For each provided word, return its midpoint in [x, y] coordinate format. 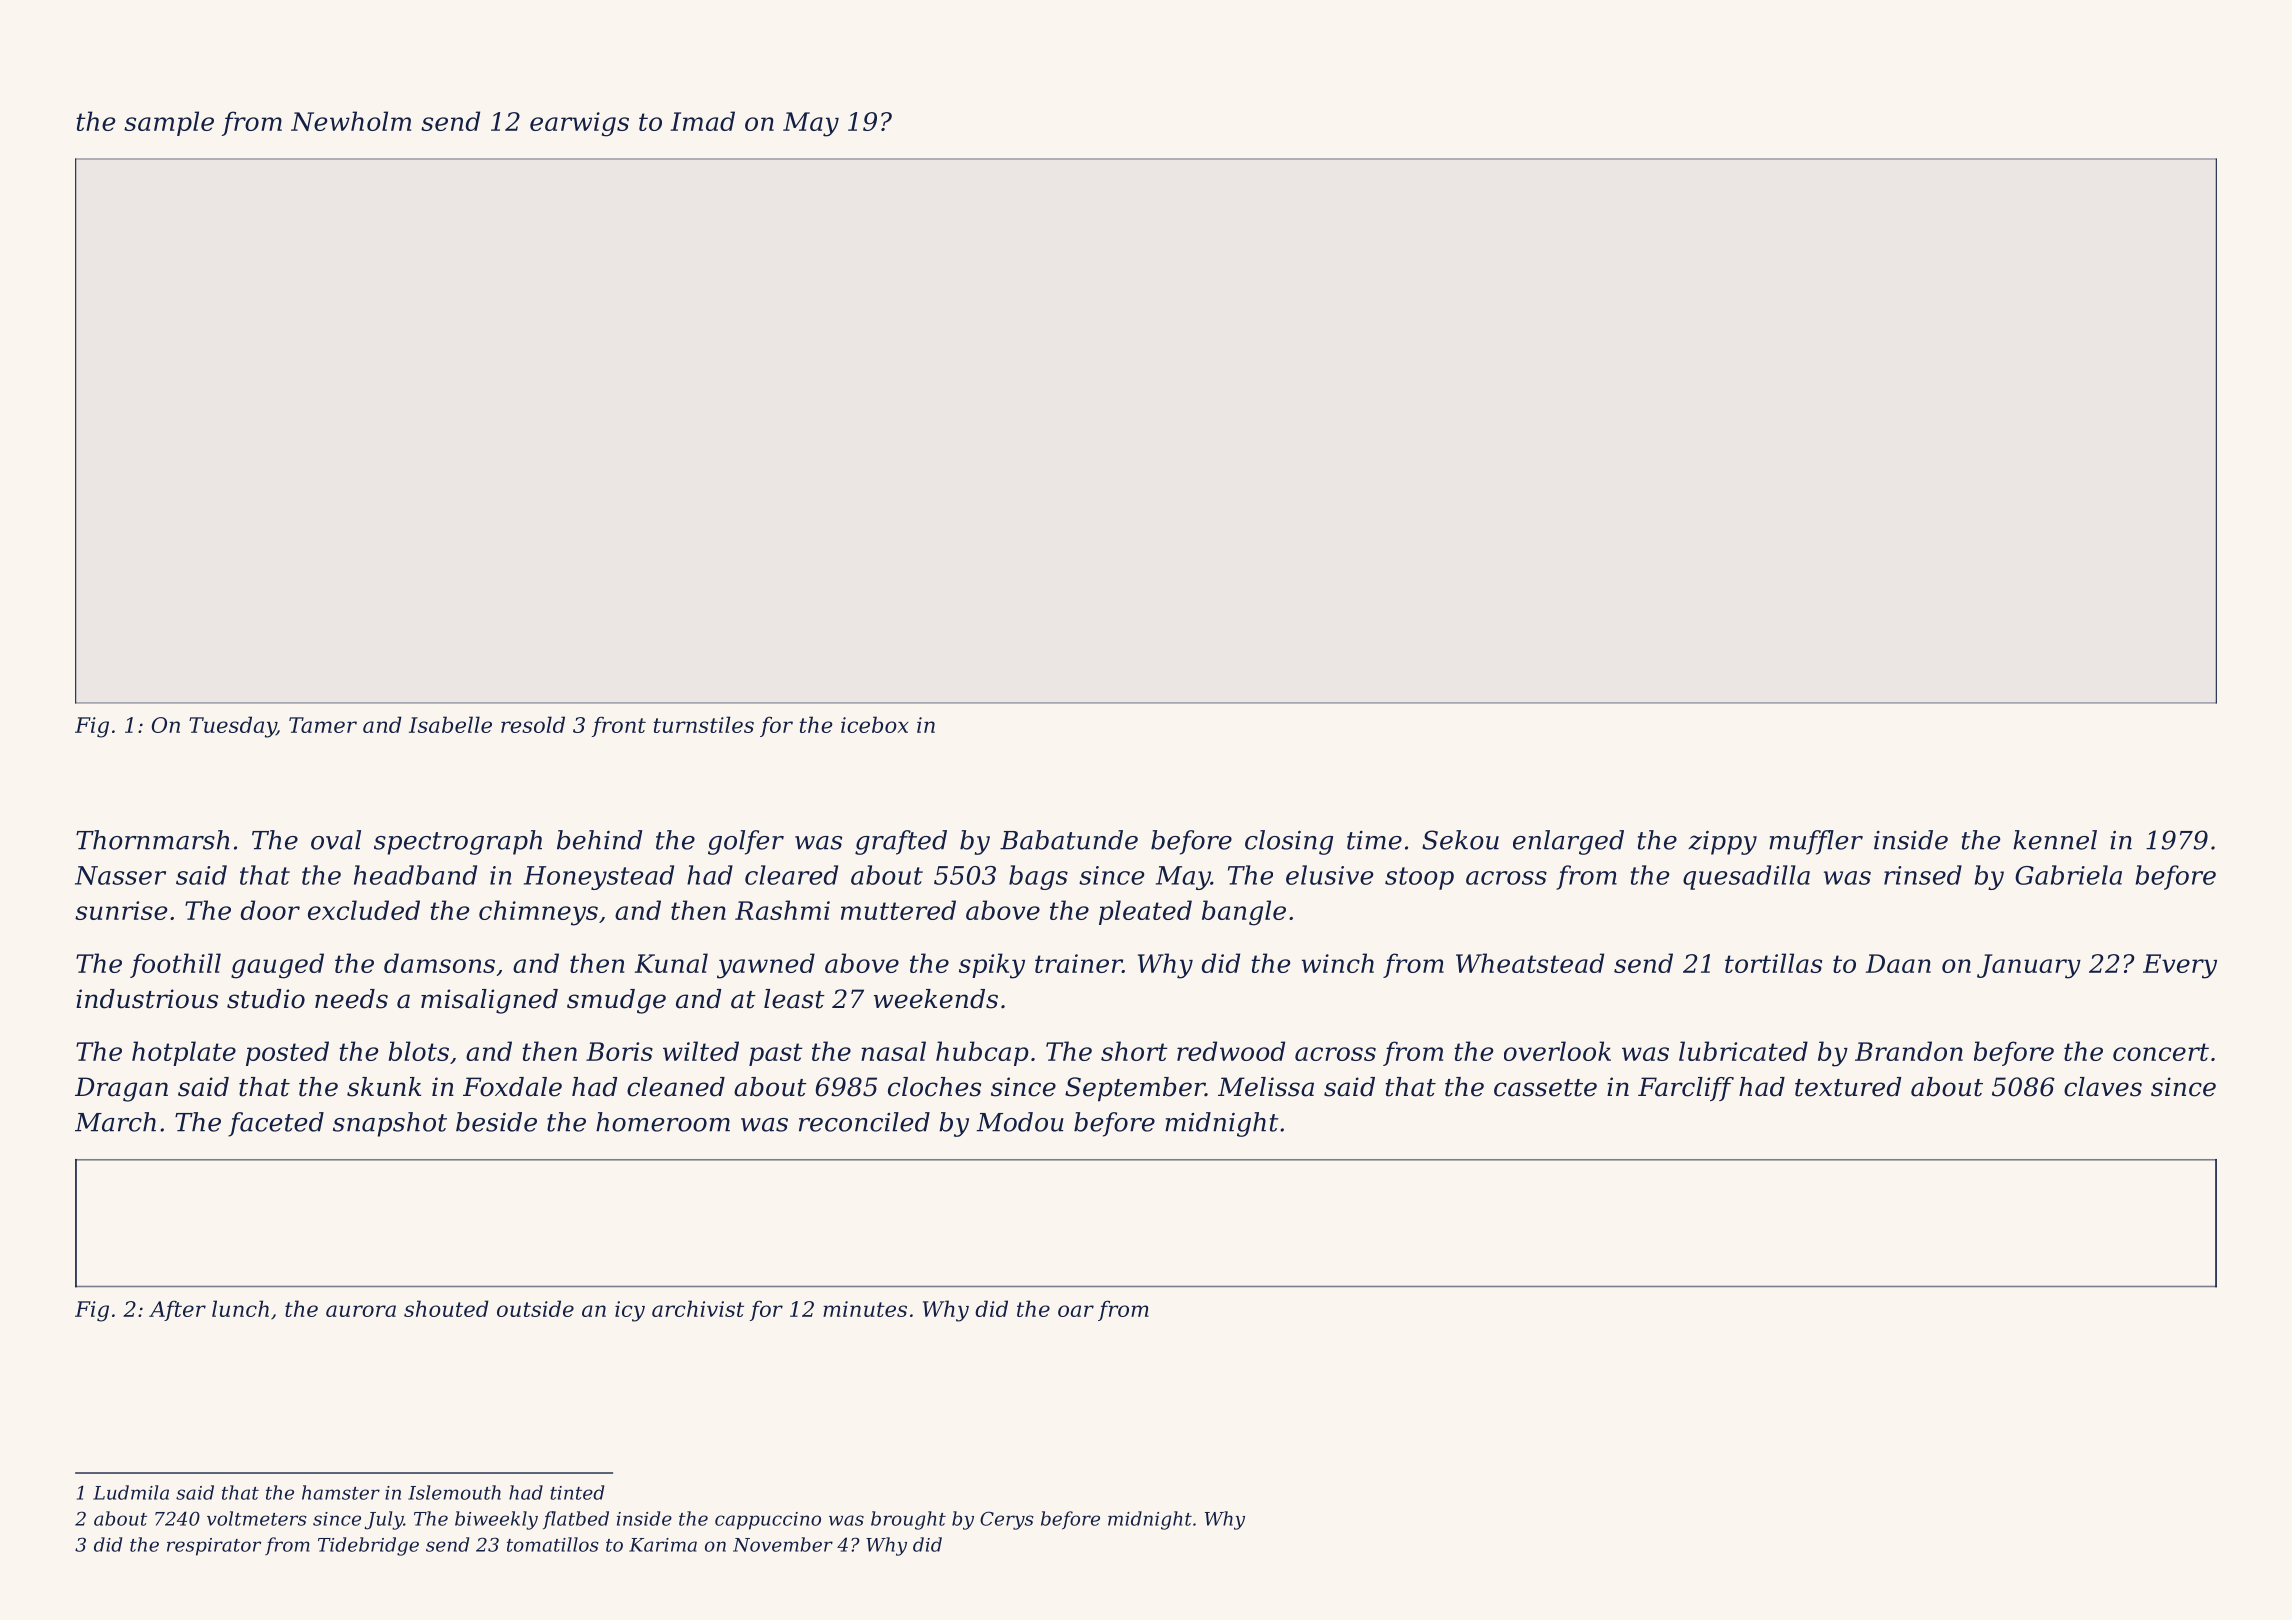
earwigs [579, 124]
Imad [703, 121]
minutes [865, 1309]
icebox [874, 724]
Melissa [1266, 1087]
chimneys [538, 913]
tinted [577, 1492]
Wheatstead [1530, 963]
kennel [2055, 840]
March [115, 1122]
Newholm [351, 121]
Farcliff [1686, 1089]
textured [1848, 1087]
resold [533, 724]
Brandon [1909, 1051]
